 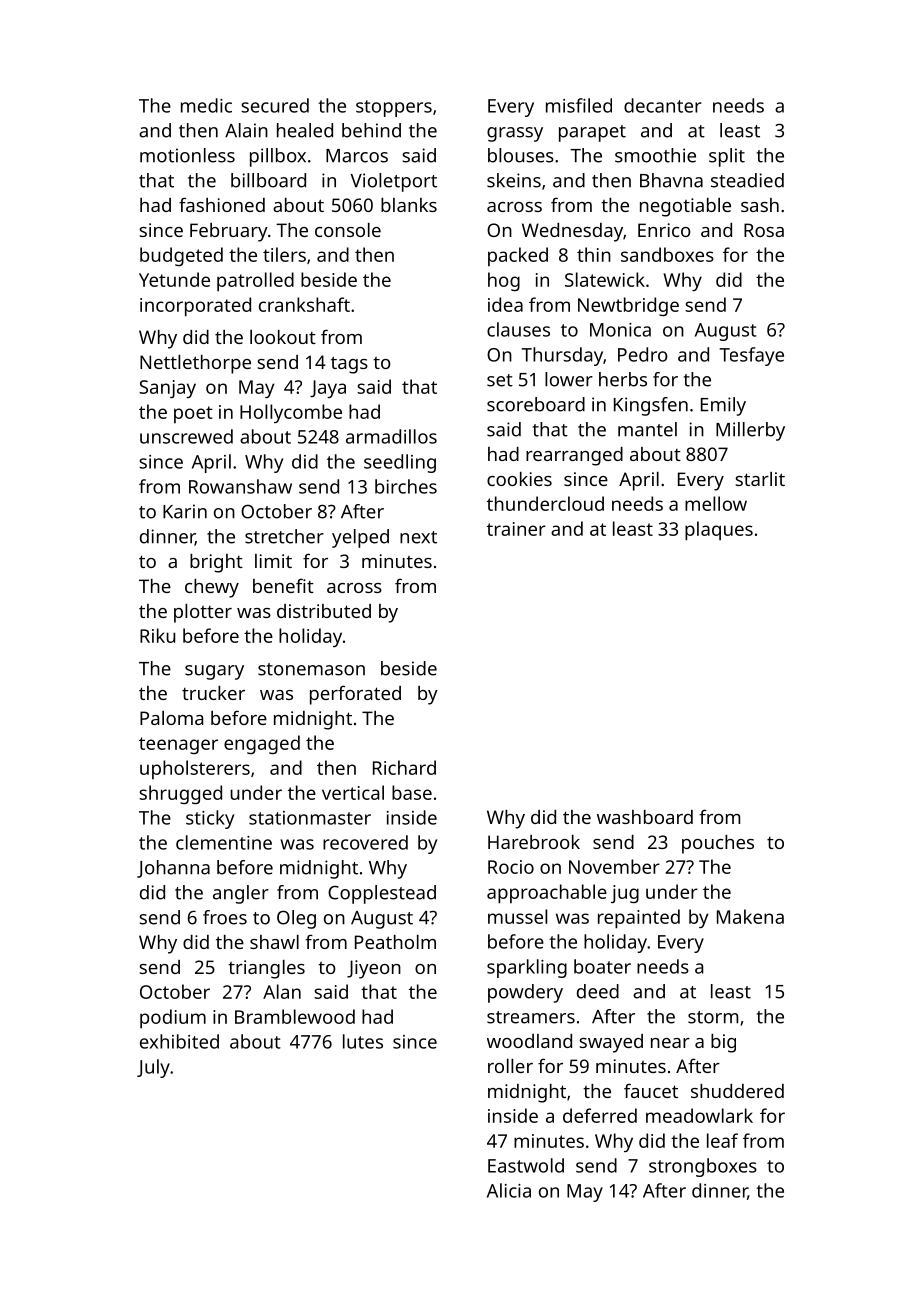 What do you see at coordinates (764, 230) in the document?
I see `Rosa` at bounding box center [764, 230].
